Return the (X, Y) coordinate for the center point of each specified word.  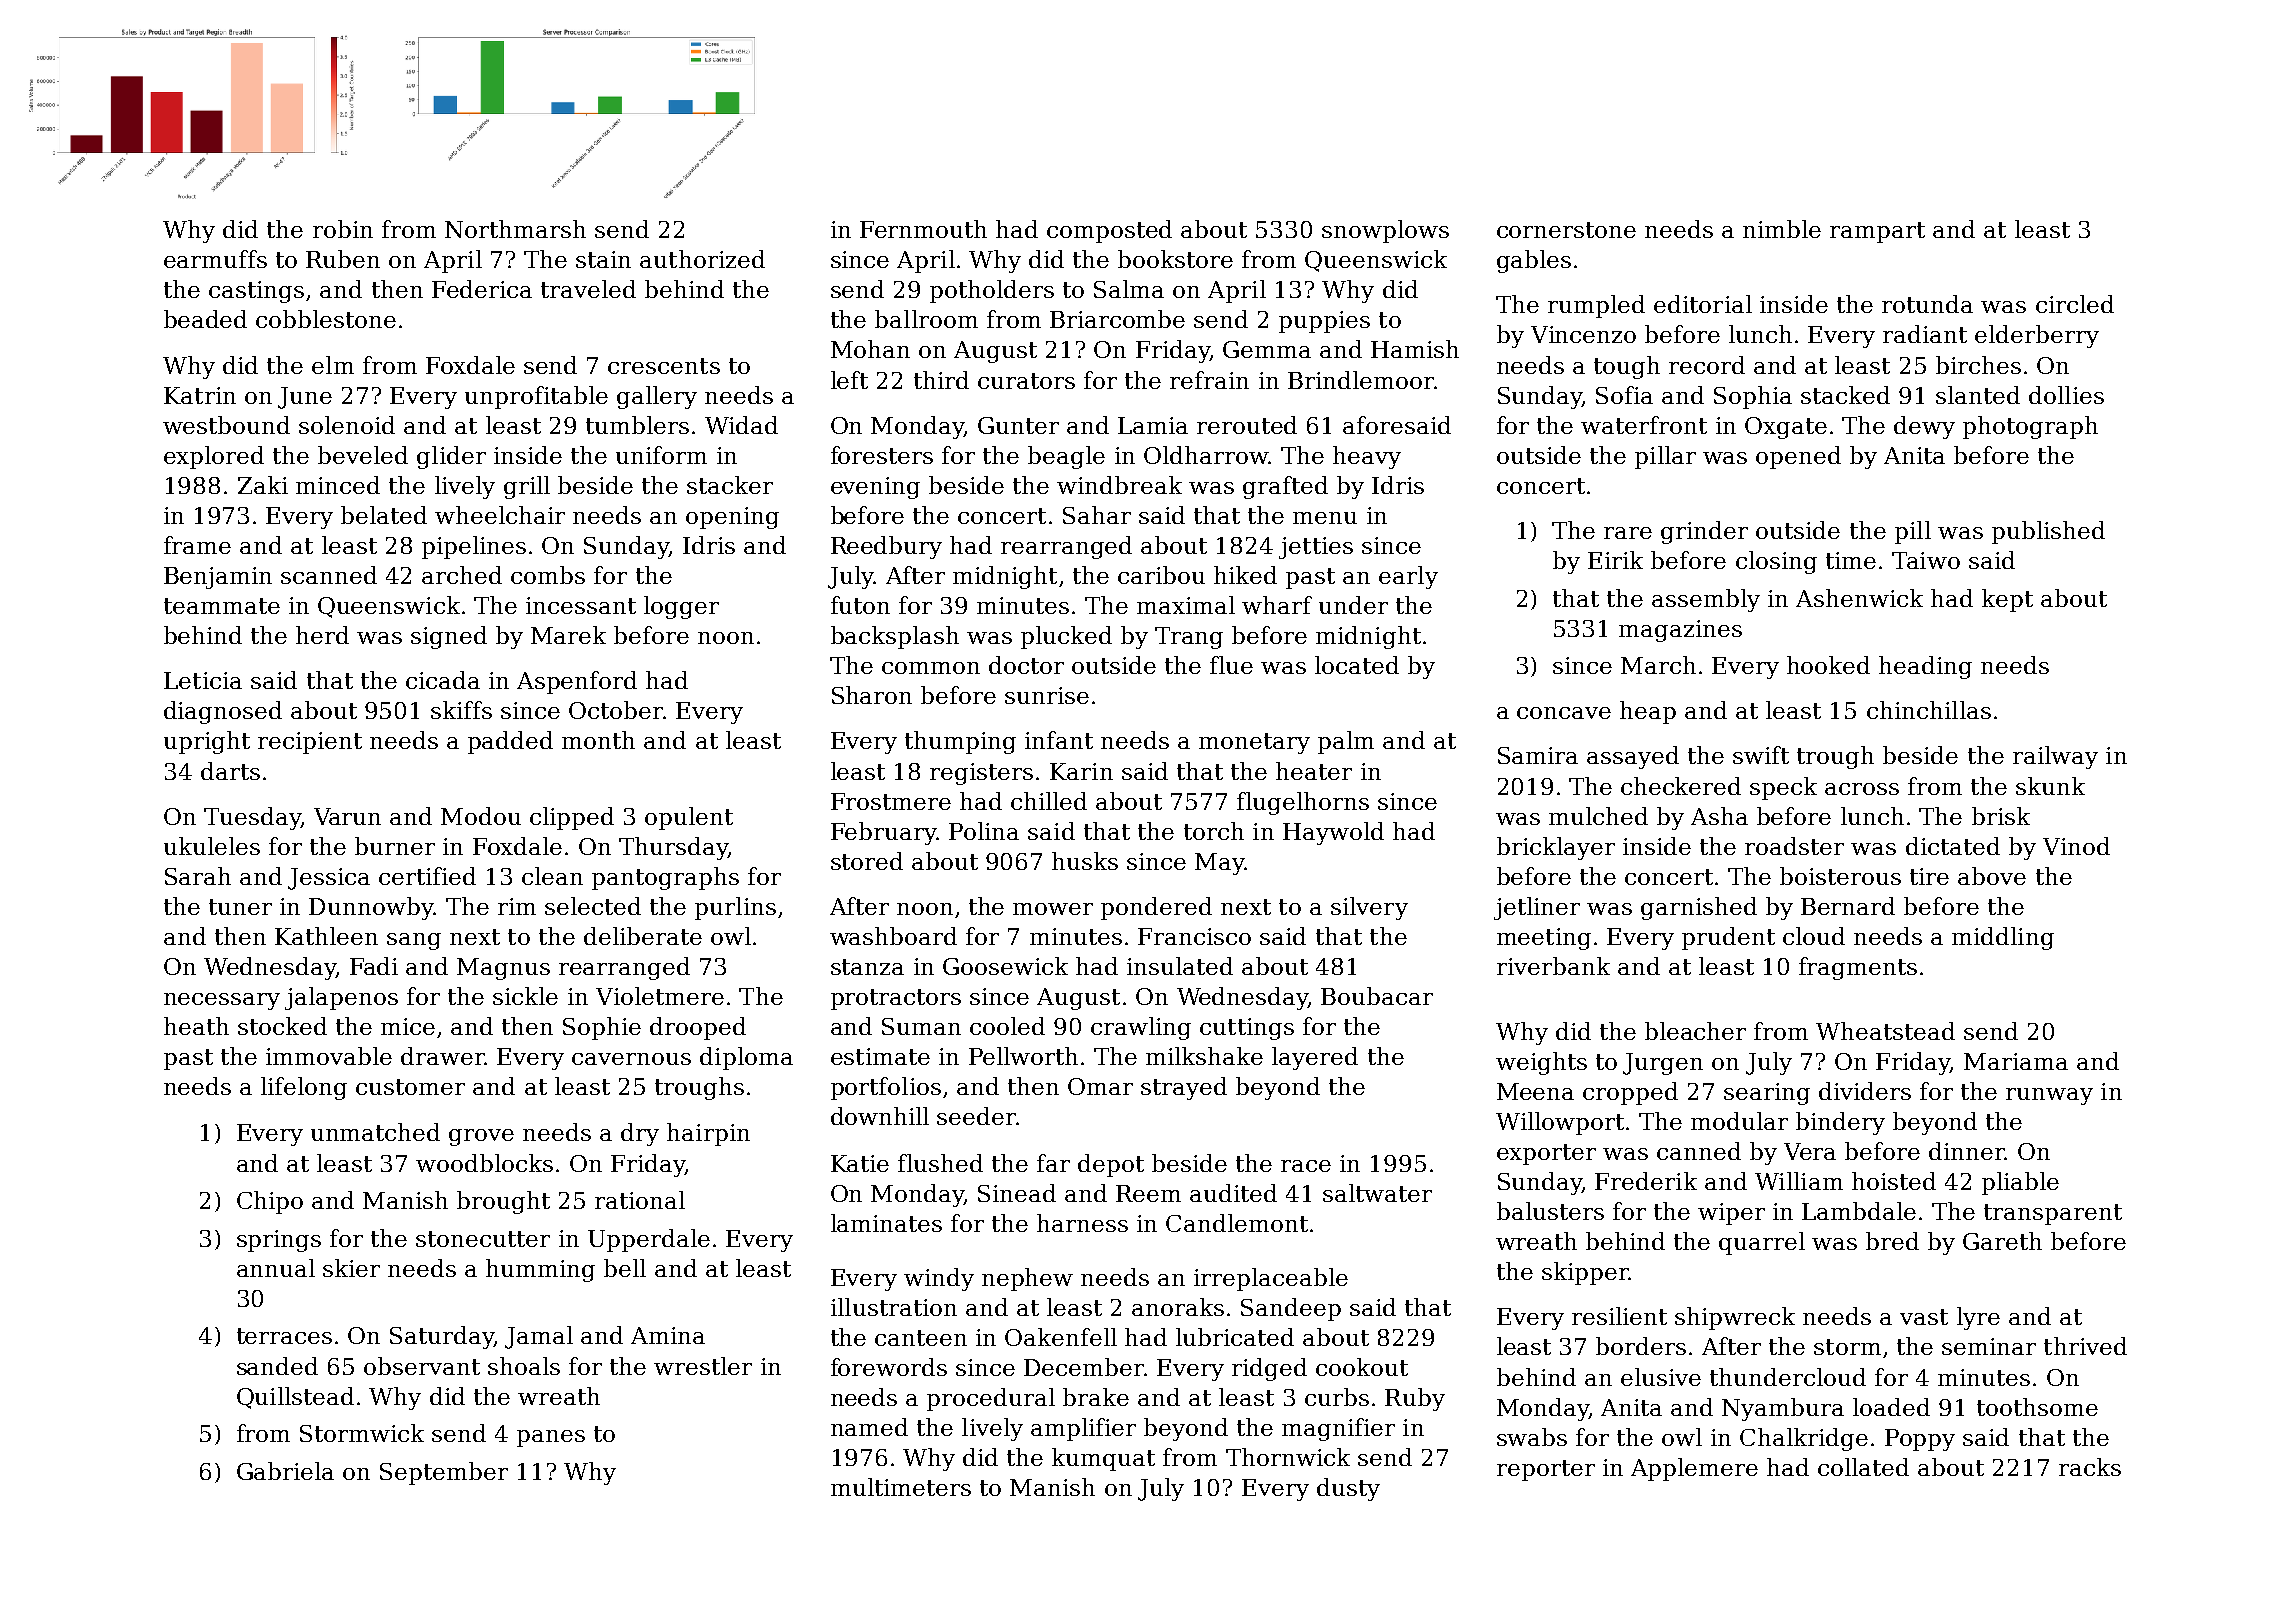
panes (551, 1438)
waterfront (1644, 425)
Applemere (1694, 1469)
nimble (1782, 229)
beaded (205, 319)
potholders (992, 291)
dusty (1348, 1489)
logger (681, 607)
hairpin (708, 1134)
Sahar (1097, 515)
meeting (1544, 939)
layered (1315, 1058)
